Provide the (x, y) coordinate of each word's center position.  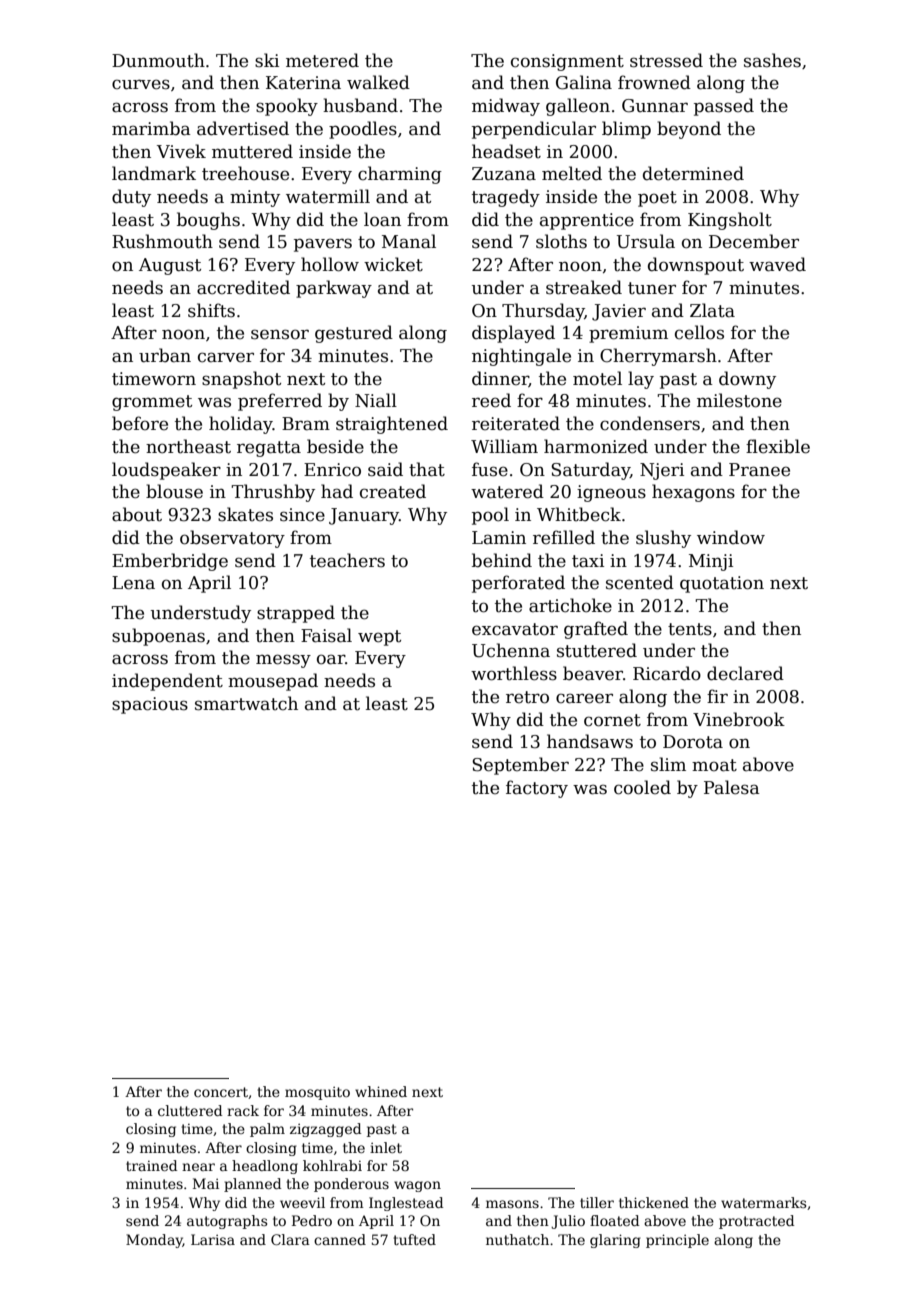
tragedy (506, 198)
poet (657, 199)
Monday (154, 1241)
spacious (150, 705)
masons (512, 1204)
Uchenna (511, 650)
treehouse (245, 173)
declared (745, 673)
